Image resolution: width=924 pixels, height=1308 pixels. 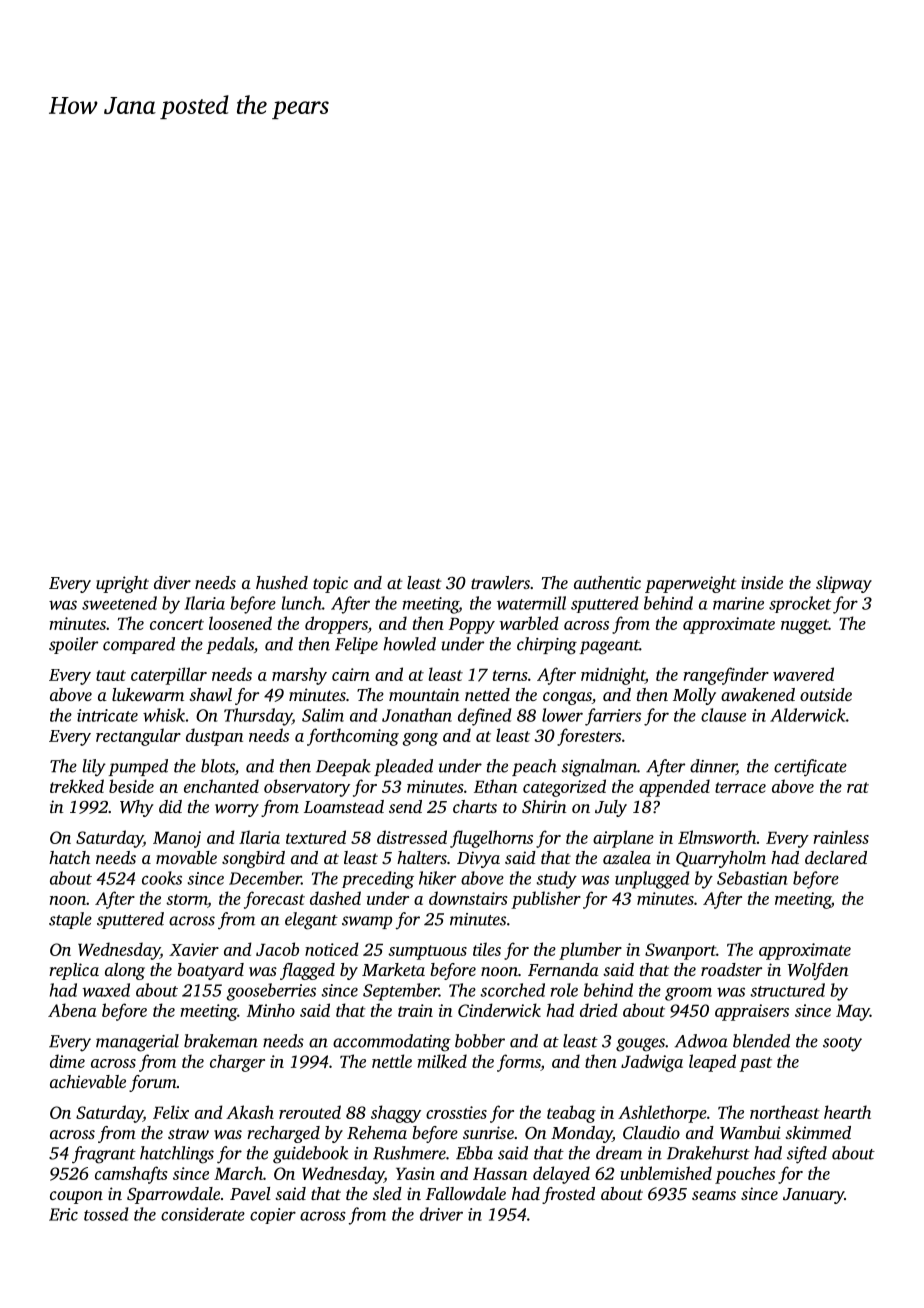 What do you see at coordinates (762, 582) in the page?
I see `inside` at bounding box center [762, 582].
